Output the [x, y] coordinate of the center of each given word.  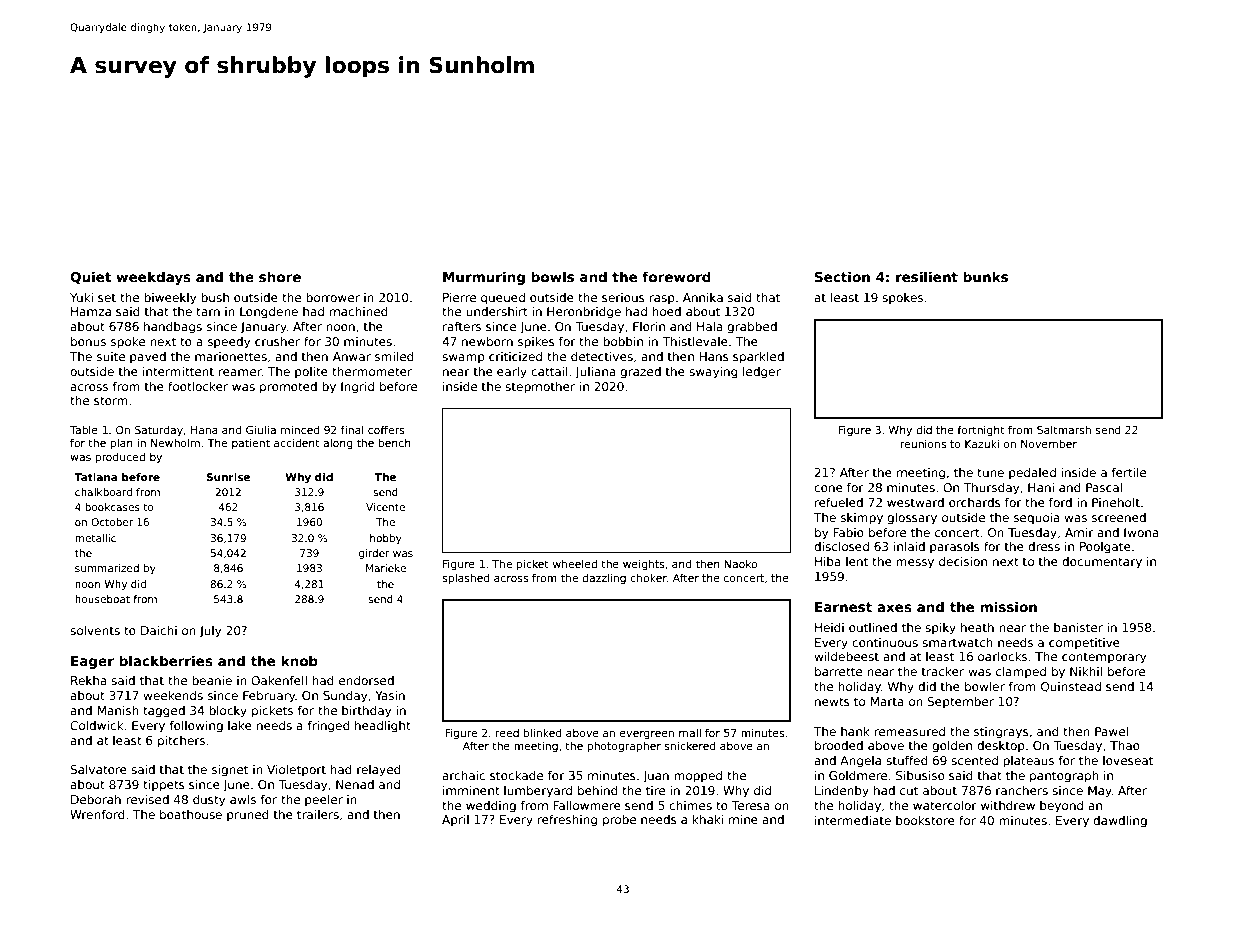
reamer [240, 372]
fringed [328, 727]
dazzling [604, 578]
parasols [955, 548]
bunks [985, 276]
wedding [491, 807]
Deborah [96, 799]
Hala [710, 326]
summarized [107, 568]
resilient [927, 276]
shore [280, 276]
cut [909, 790]
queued [503, 299]
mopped [698, 777]
